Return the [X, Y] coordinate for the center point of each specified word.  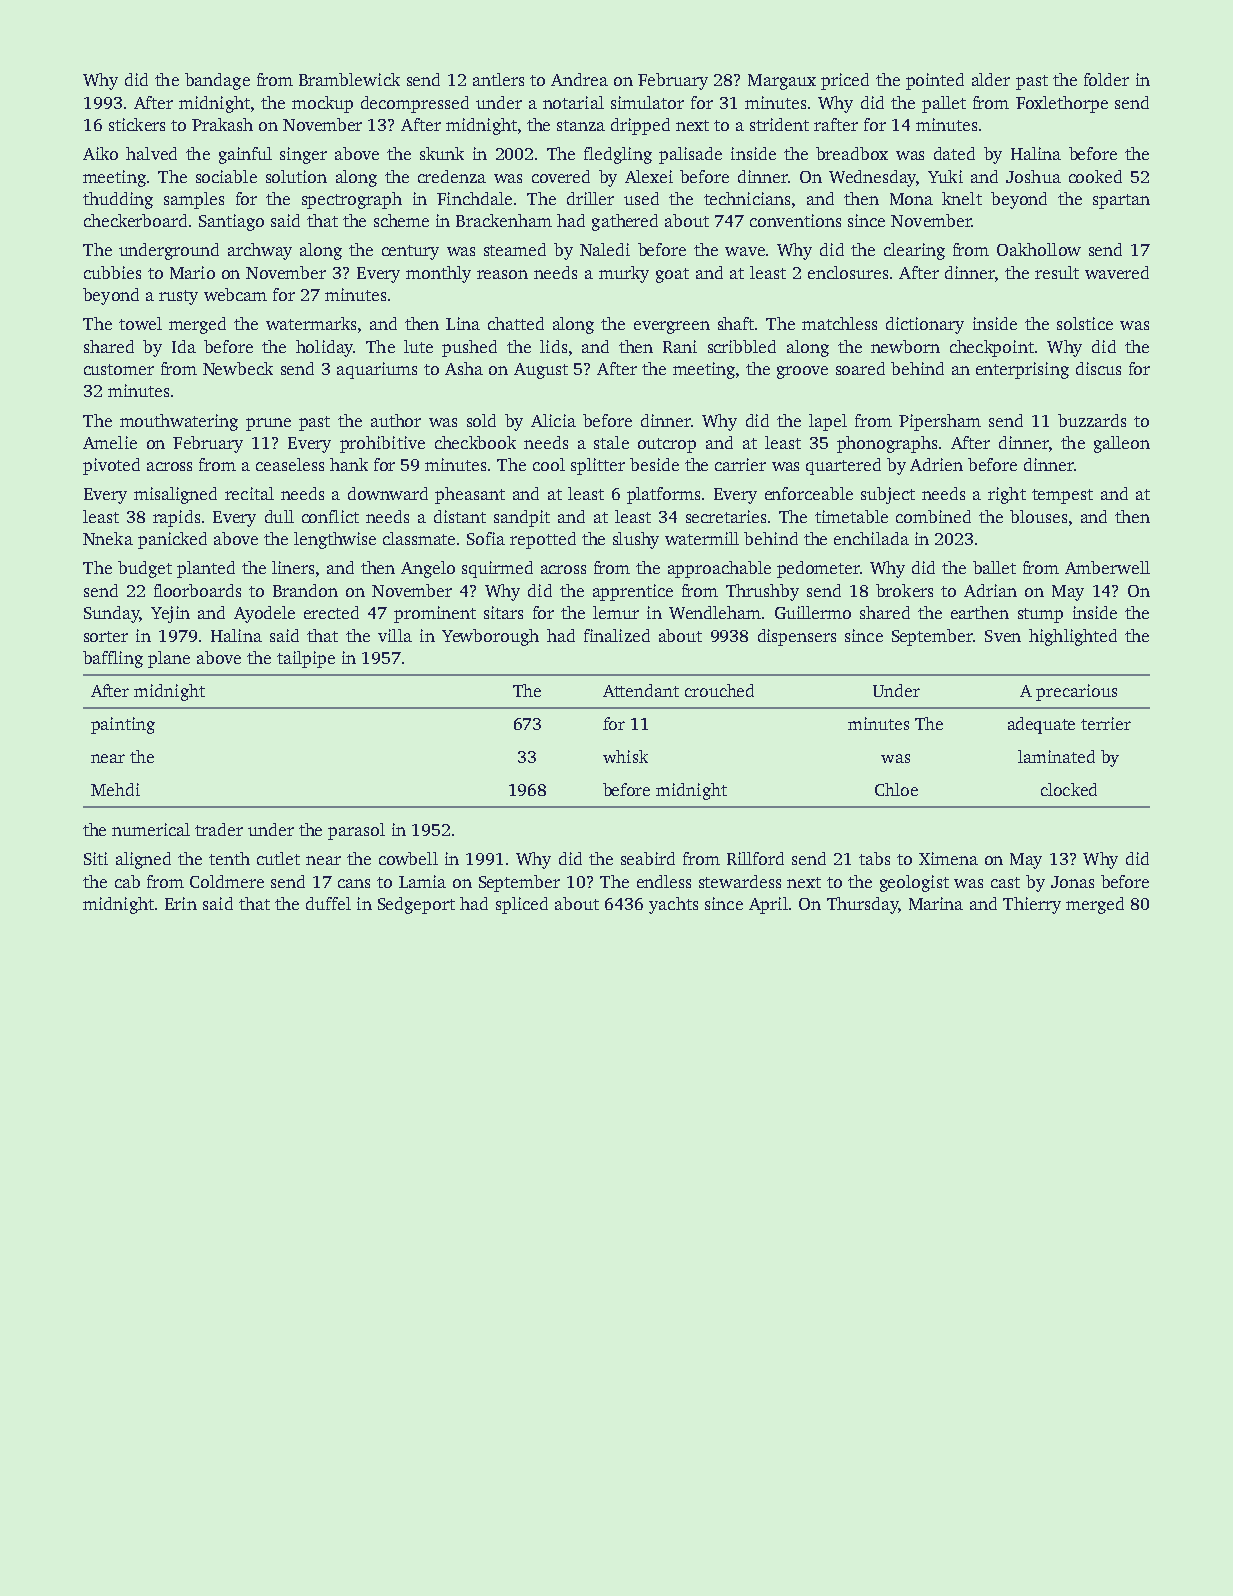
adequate [1041, 725]
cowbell [408, 858]
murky [624, 274]
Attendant [641, 690]
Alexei [649, 176]
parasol [356, 831]
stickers [137, 124]
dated [954, 153]
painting [123, 725]
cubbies [112, 272]
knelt [962, 198]
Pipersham [940, 422]
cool [549, 464]
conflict [330, 516]
